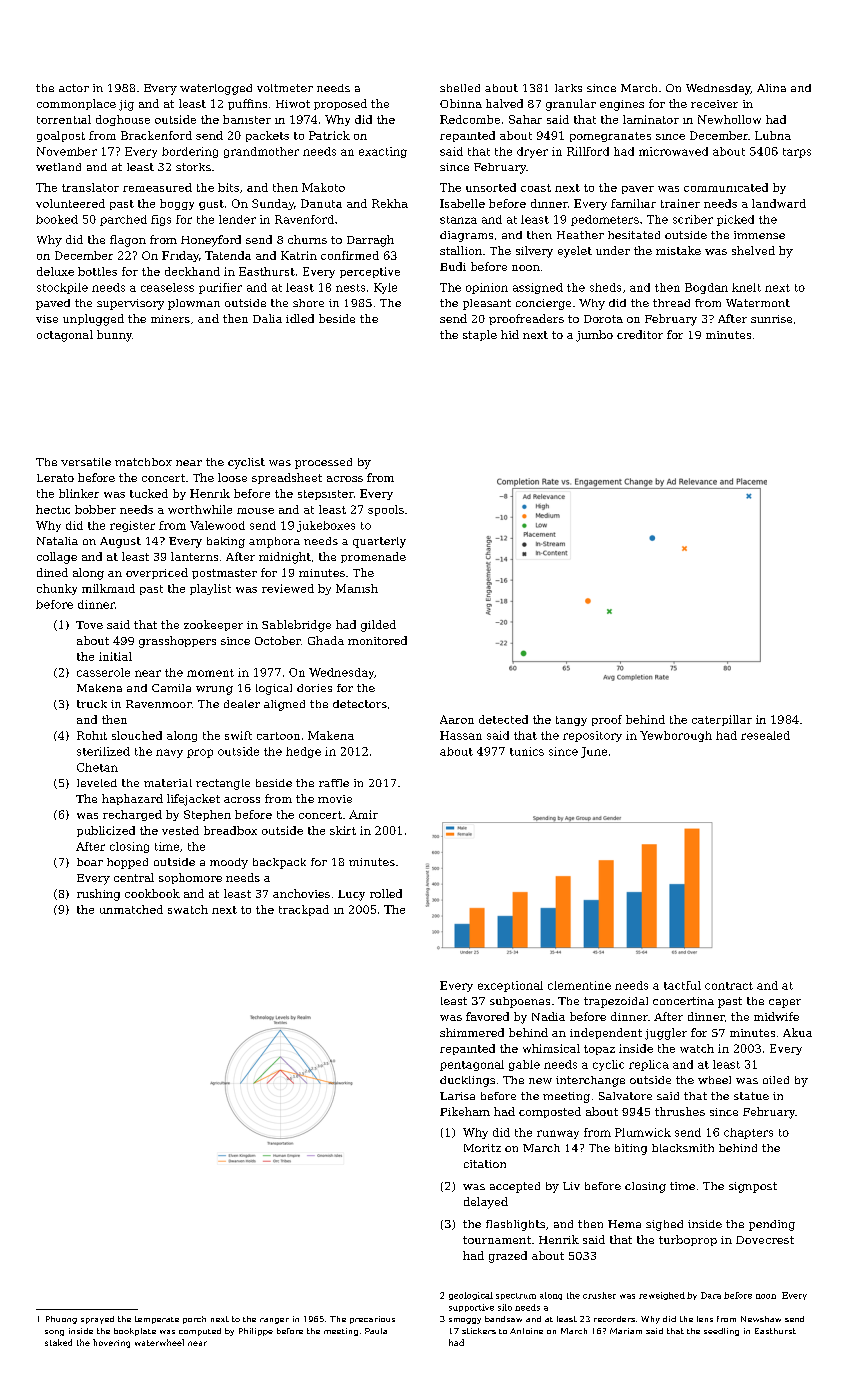 The width and height of the screenshot is (849, 1400). Describe the element at coordinates (616, 1002) in the screenshot. I see `trapezoidal` at that location.
